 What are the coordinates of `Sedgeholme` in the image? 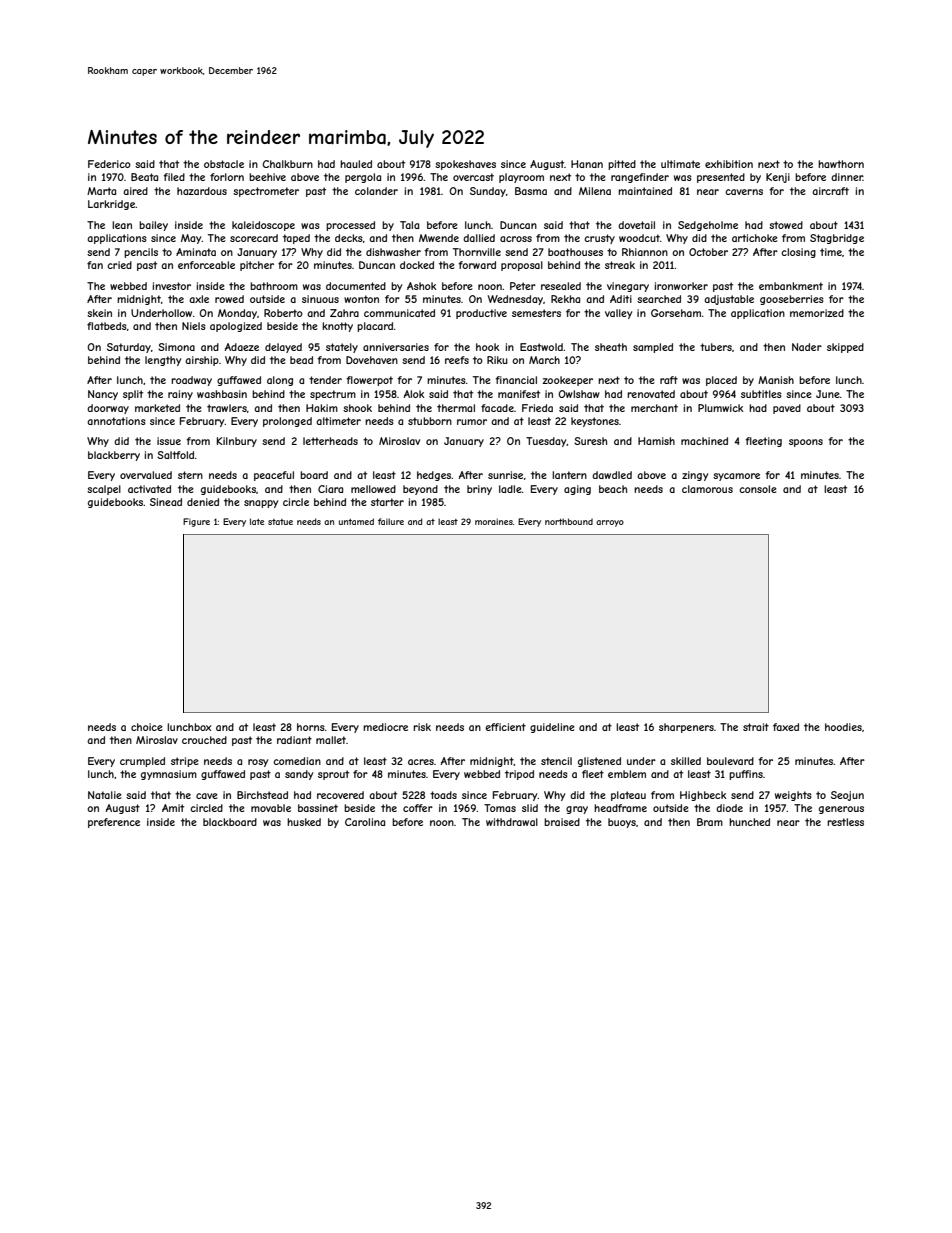 It's located at (708, 226).
